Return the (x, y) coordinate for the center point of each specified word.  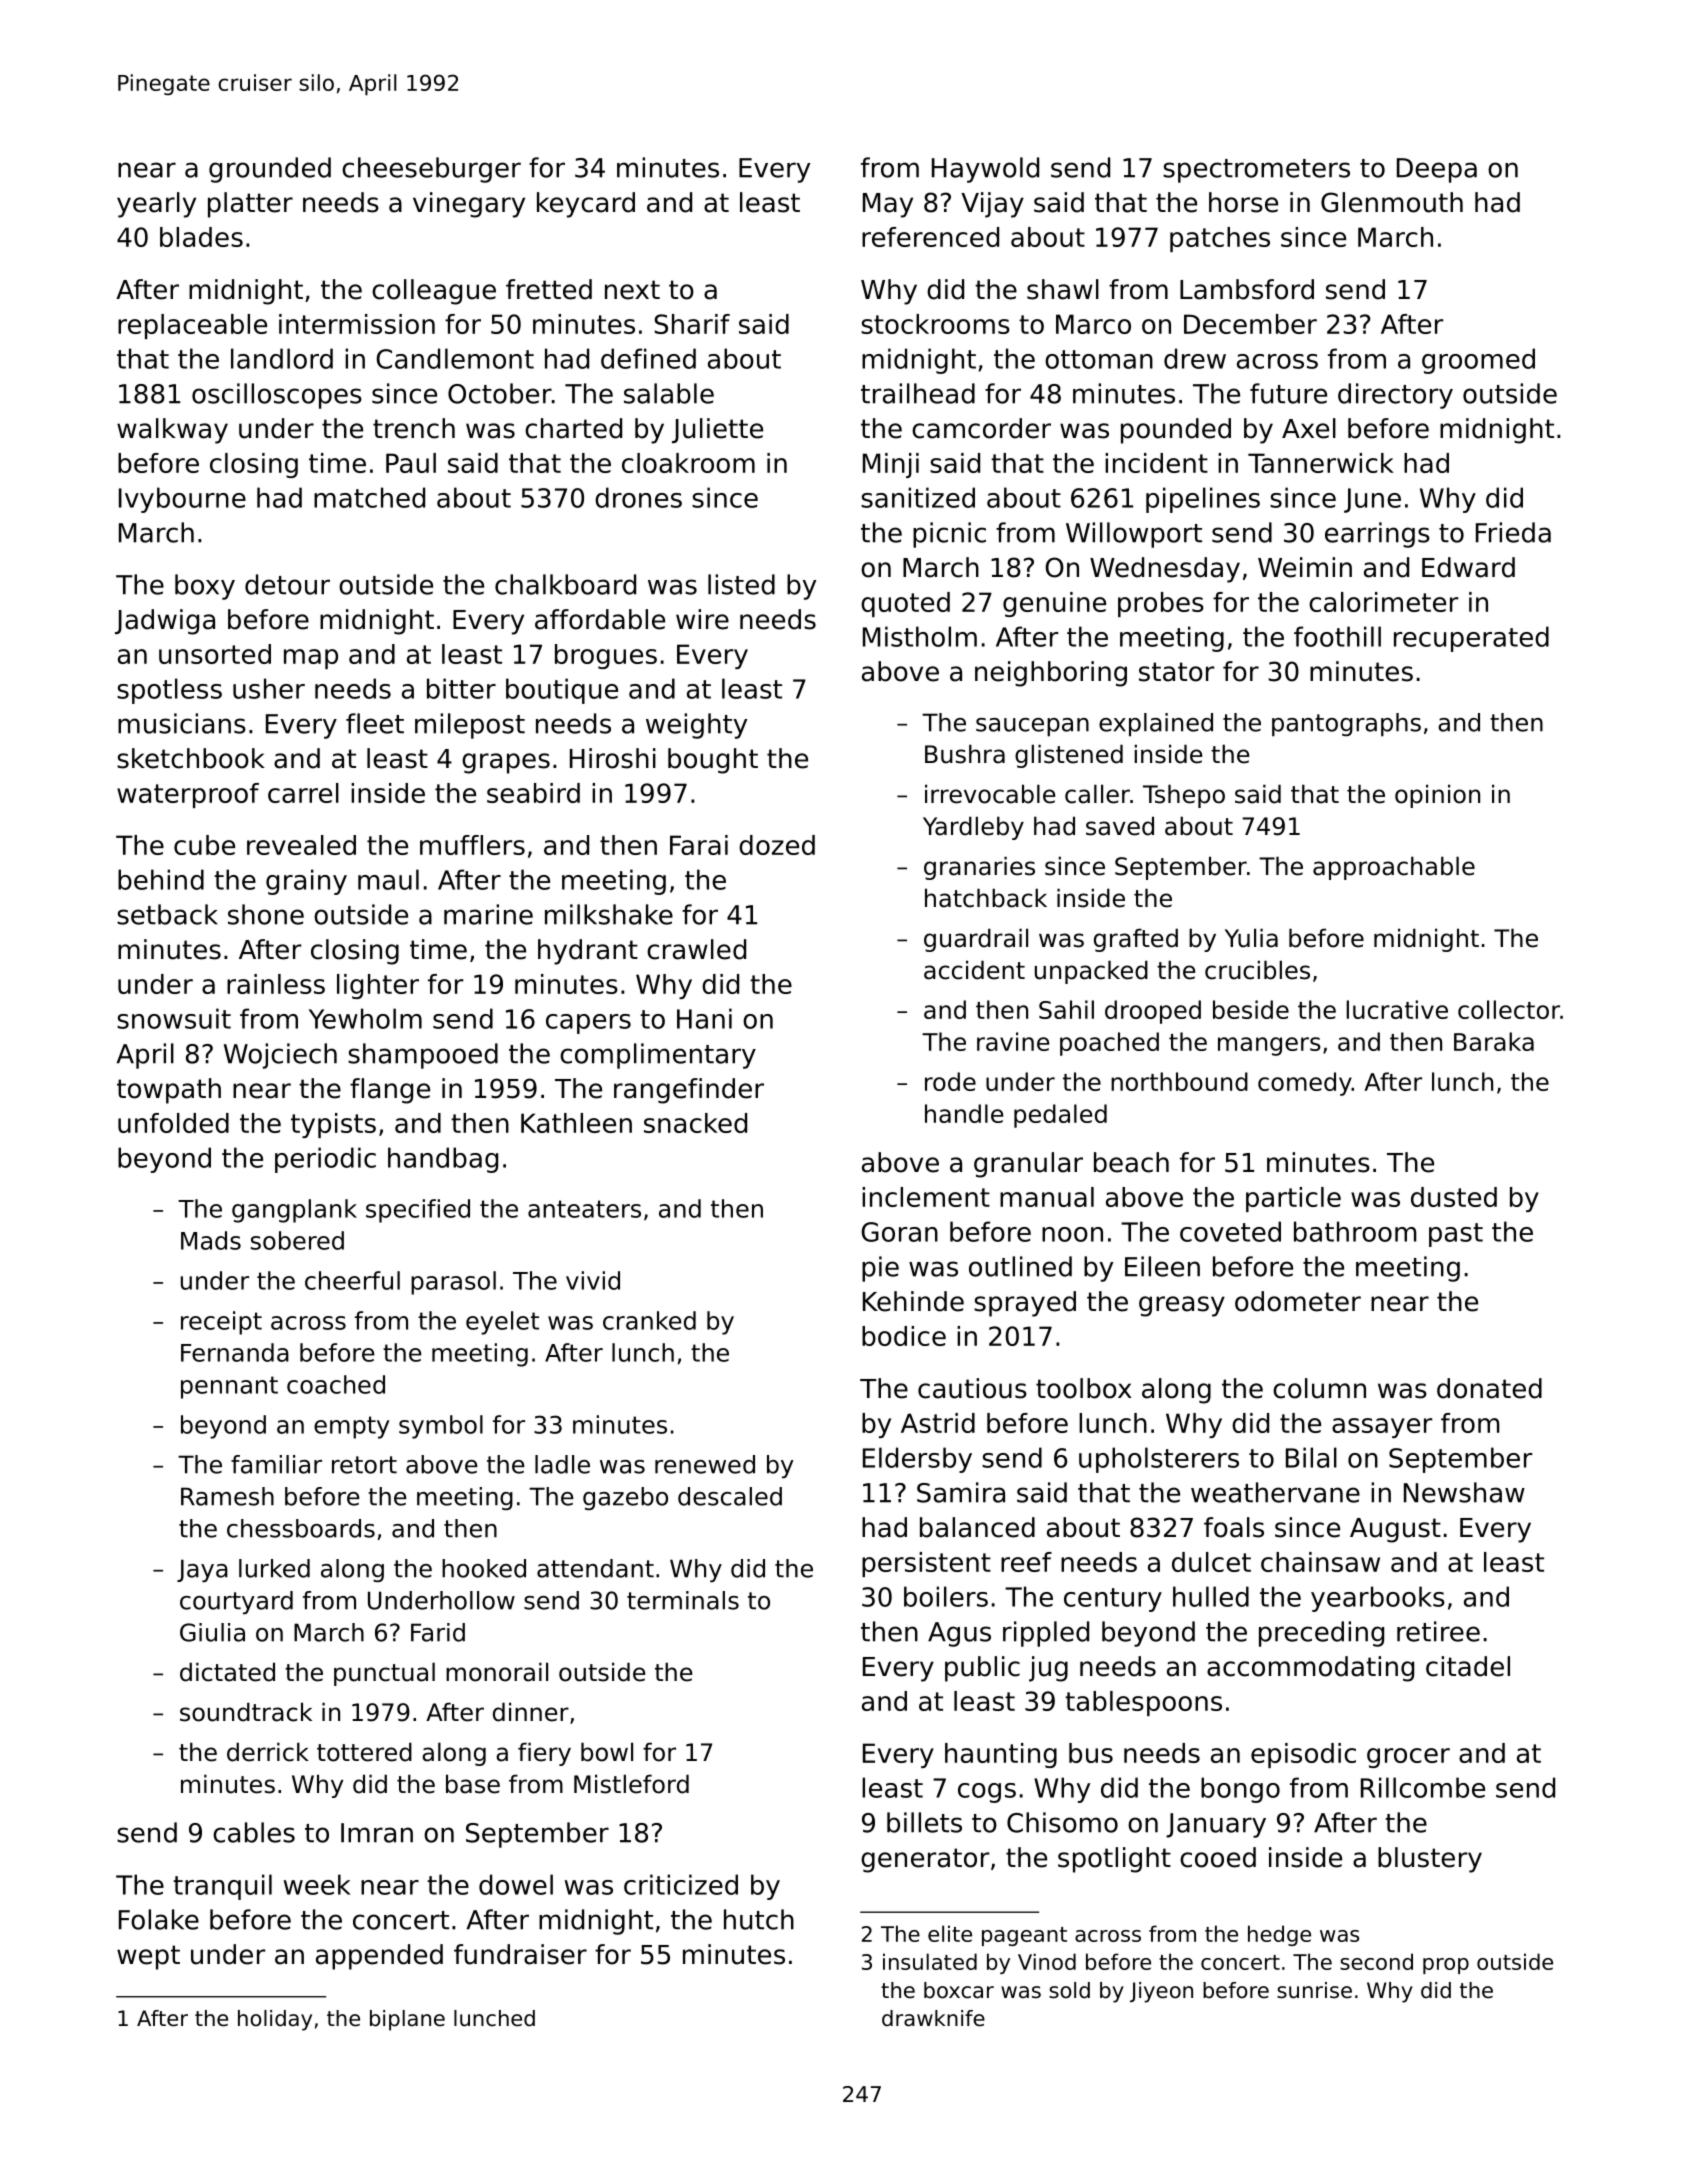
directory (1395, 396)
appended (379, 1957)
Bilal (1311, 1457)
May (888, 205)
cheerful (352, 1280)
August (1395, 1530)
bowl (607, 1752)
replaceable (192, 326)
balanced (977, 1527)
